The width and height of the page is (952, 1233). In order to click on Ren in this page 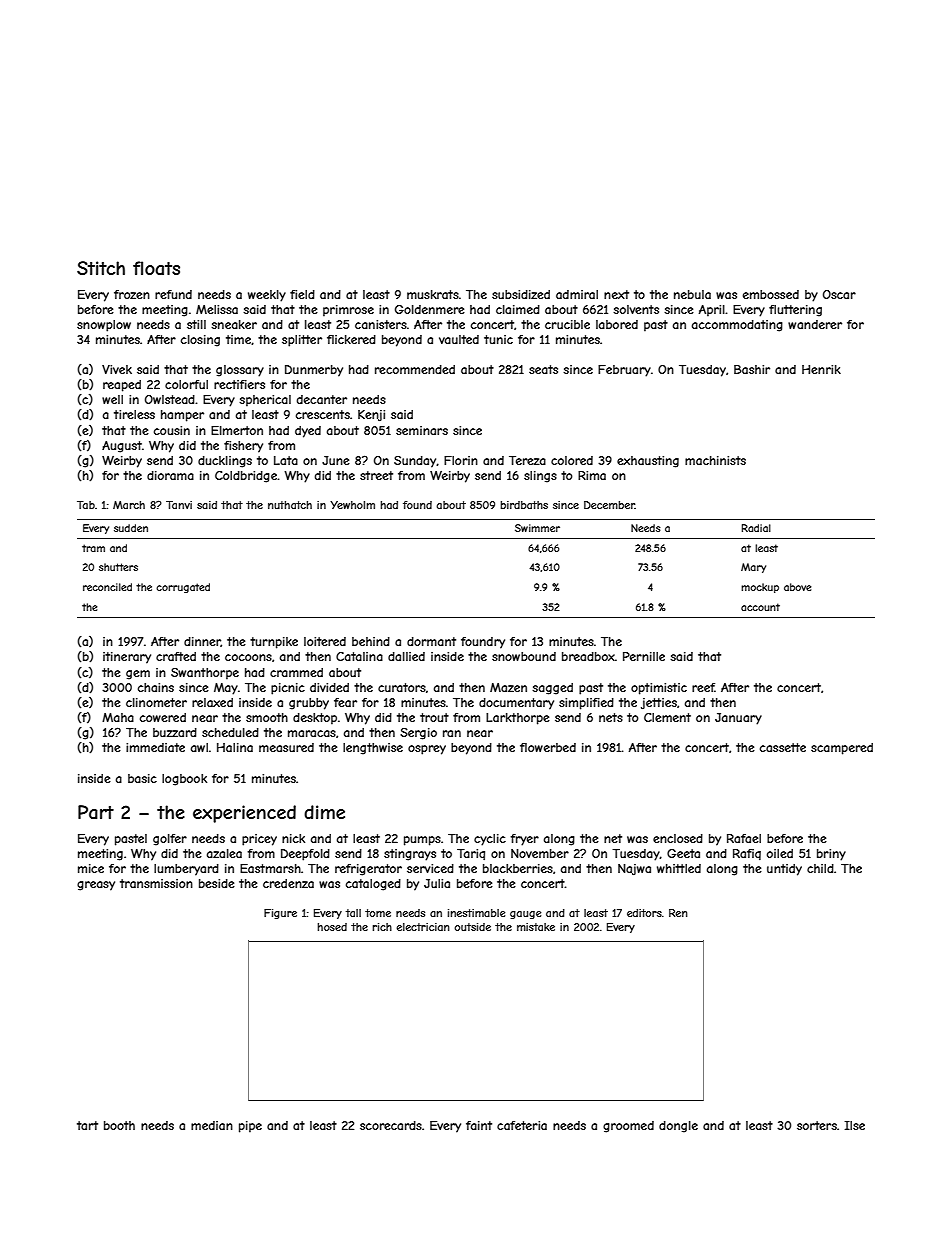, I will do `click(678, 913)`.
